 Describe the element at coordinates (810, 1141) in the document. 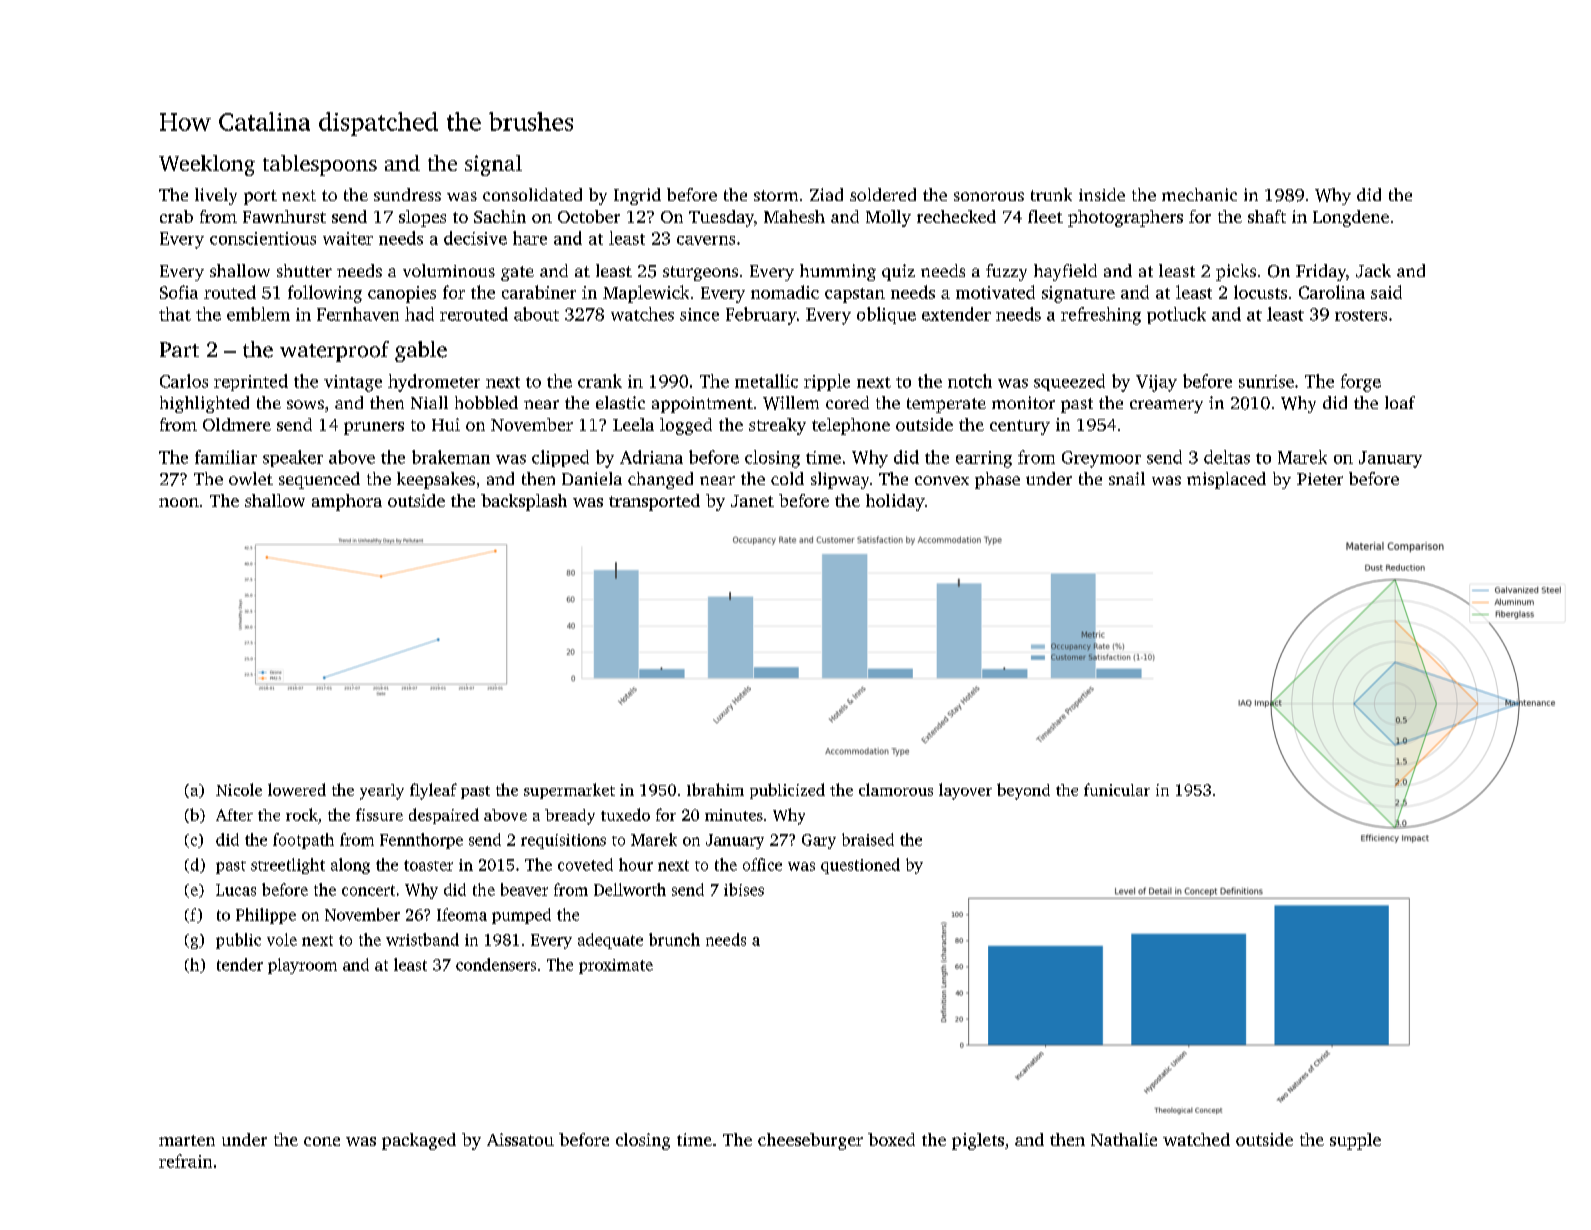

I see `cheeseburger` at that location.
